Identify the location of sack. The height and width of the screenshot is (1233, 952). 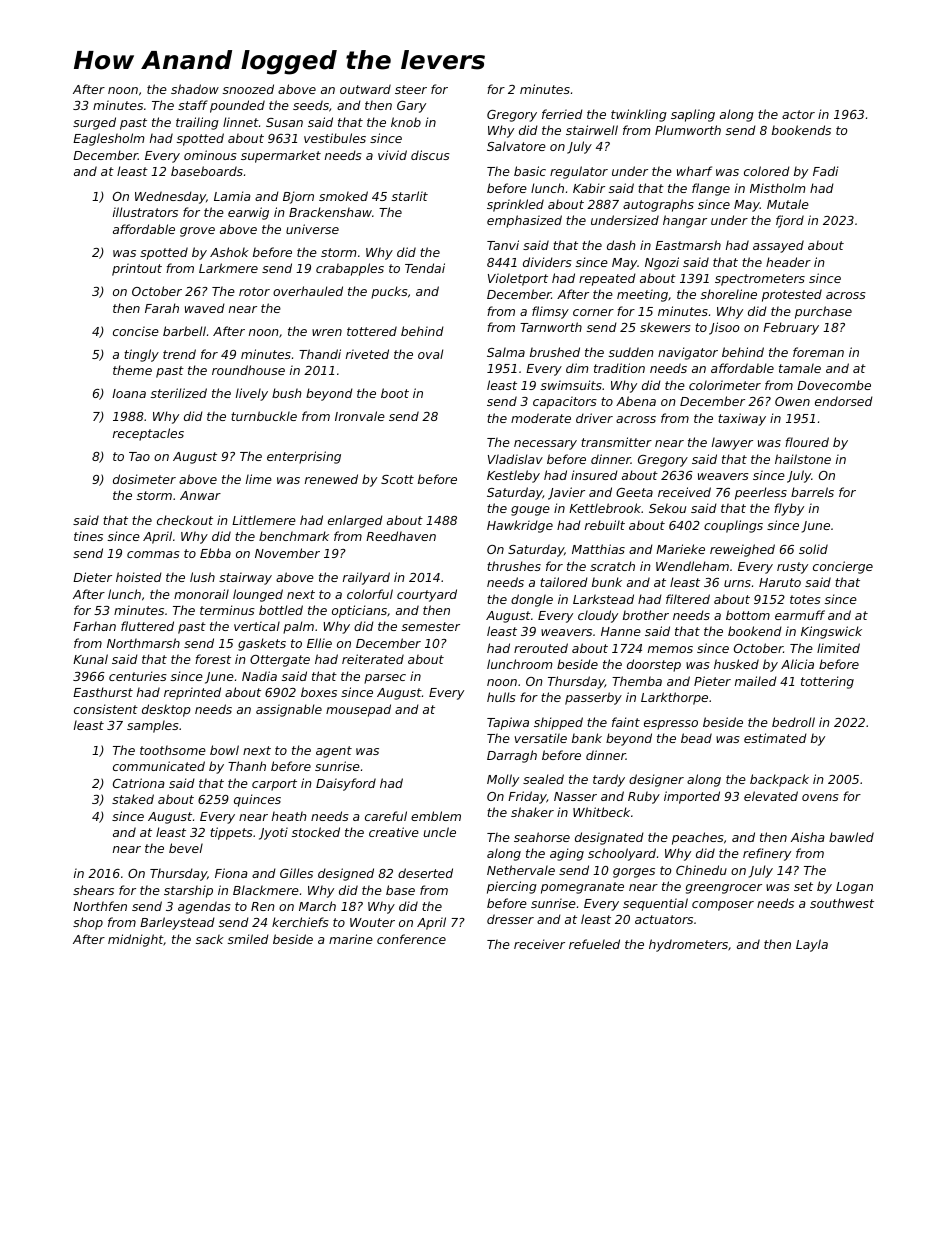
(210, 939).
